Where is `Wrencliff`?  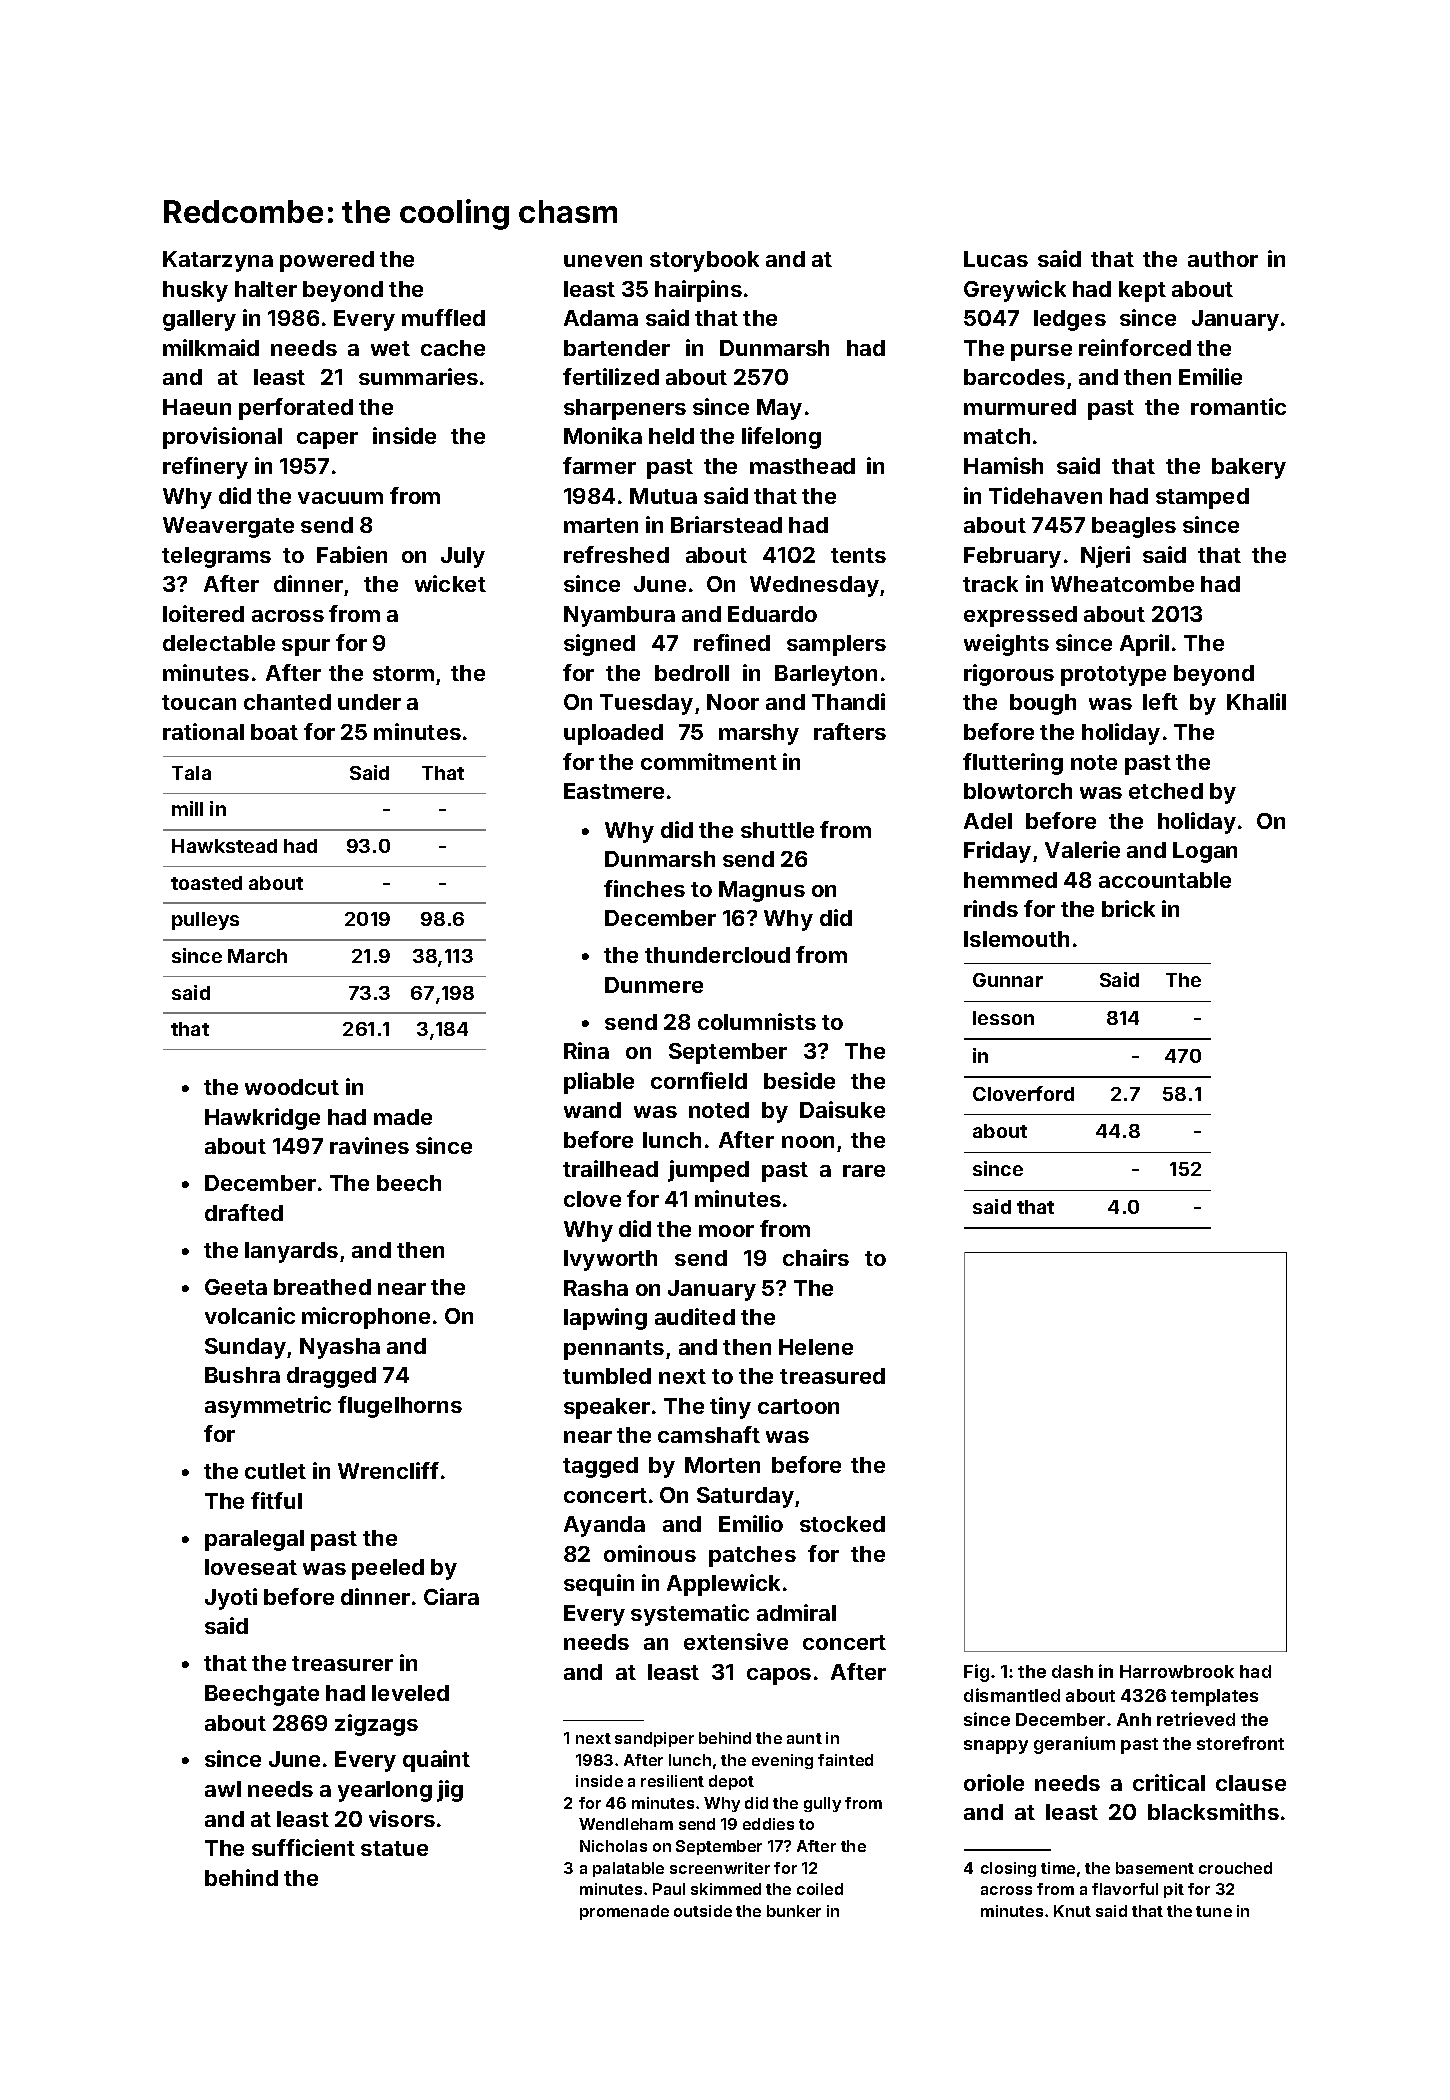 Wrencliff is located at coordinates (388, 1470).
